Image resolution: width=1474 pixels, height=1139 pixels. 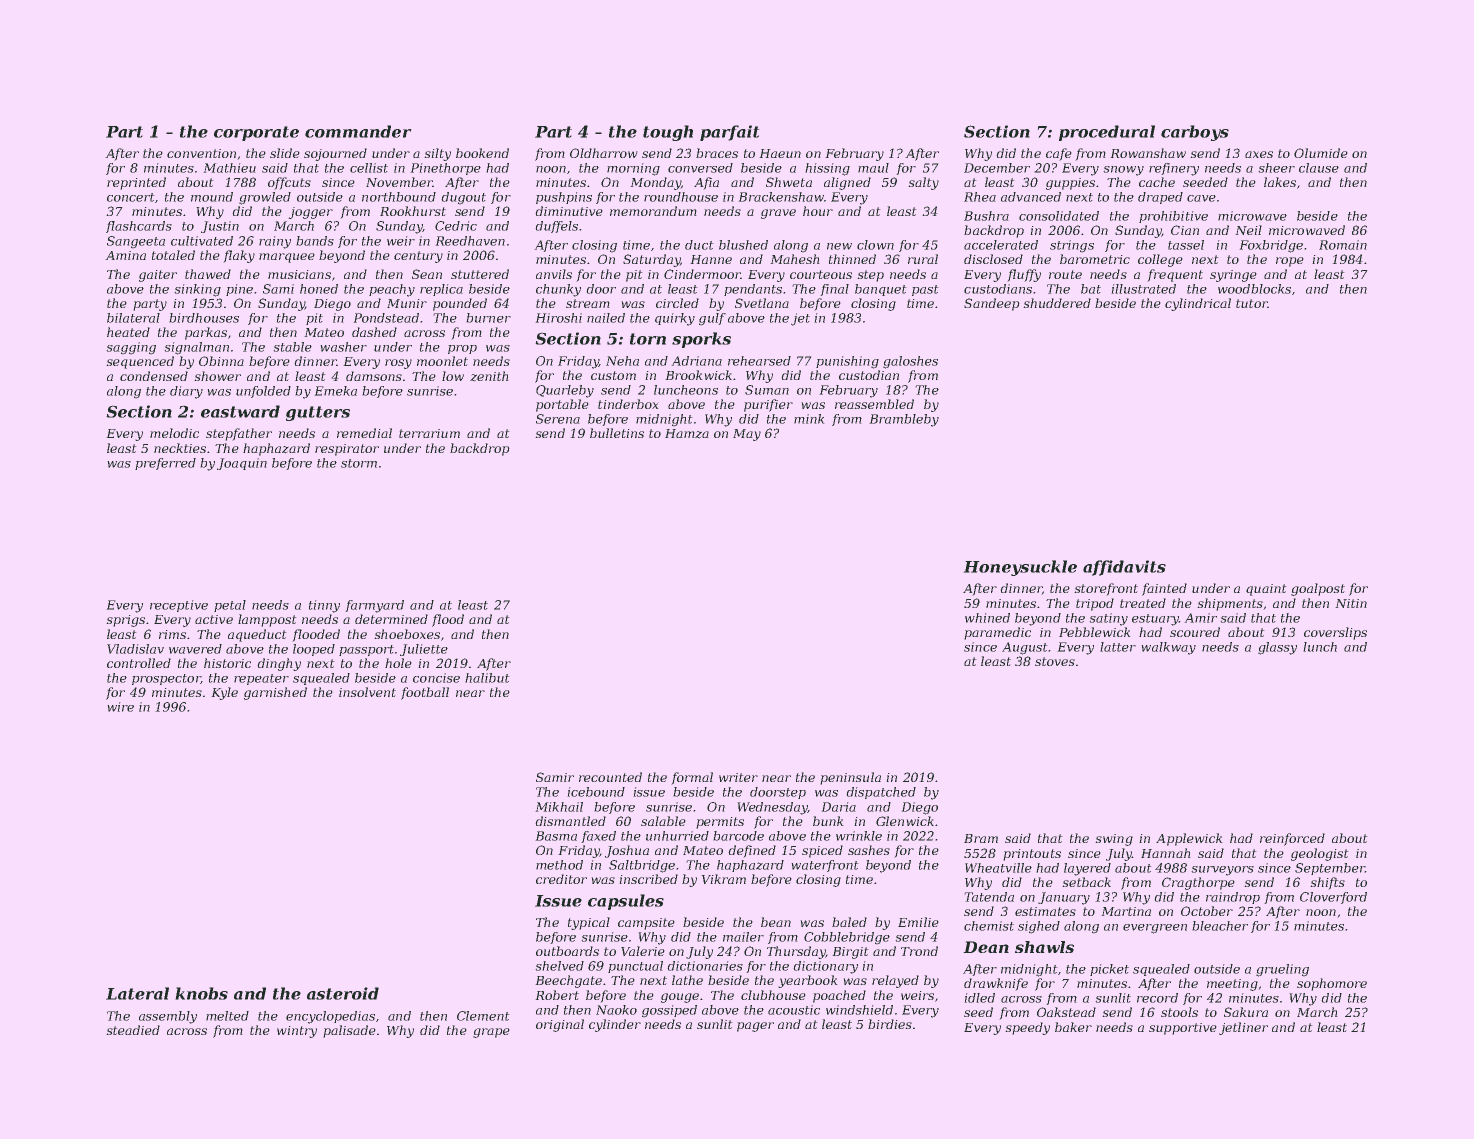 What do you see at coordinates (413, 211) in the document?
I see `Rookhurst` at bounding box center [413, 211].
